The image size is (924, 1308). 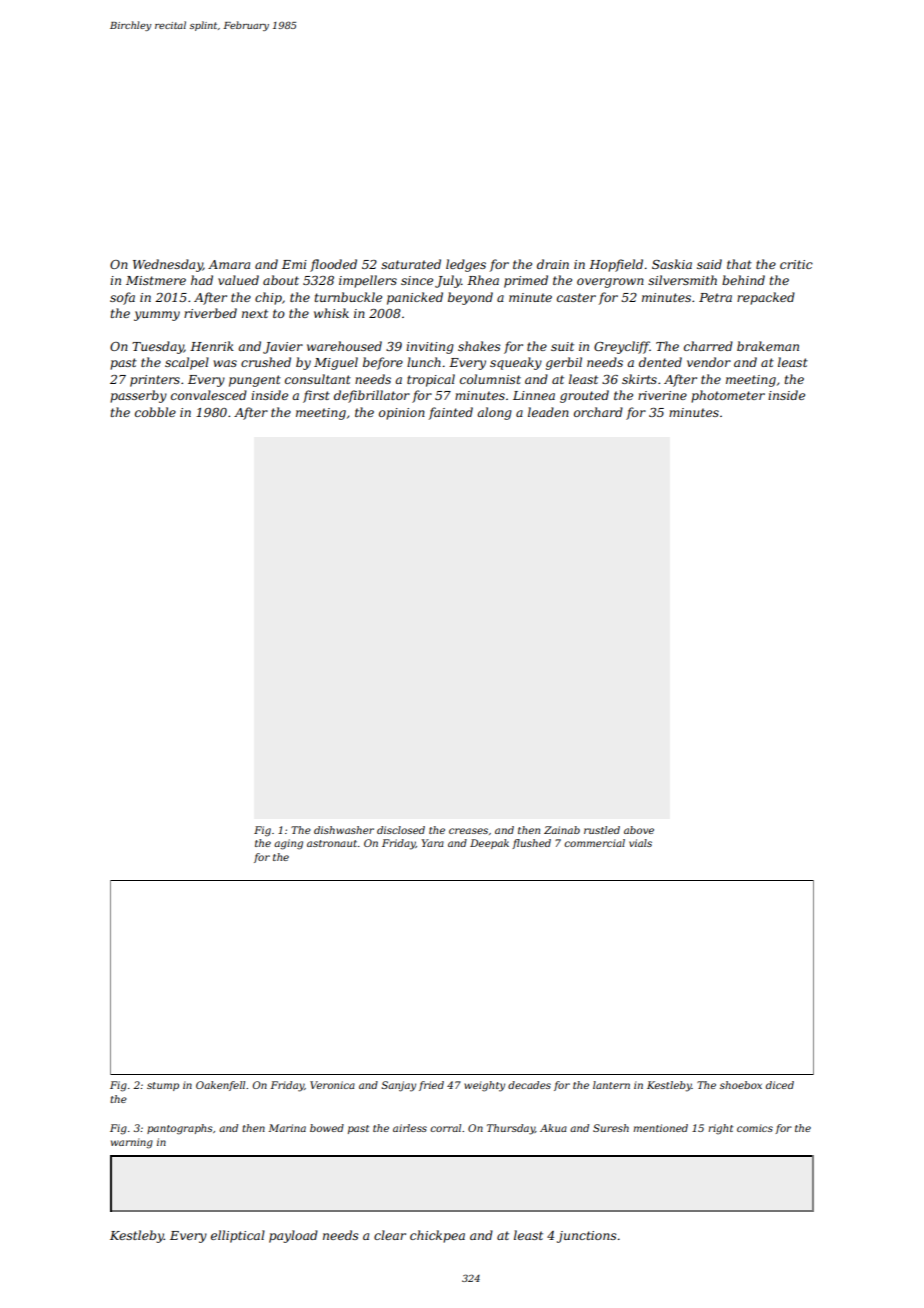 What do you see at coordinates (553, 264) in the image?
I see `drain` at bounding box center [553, 264].
